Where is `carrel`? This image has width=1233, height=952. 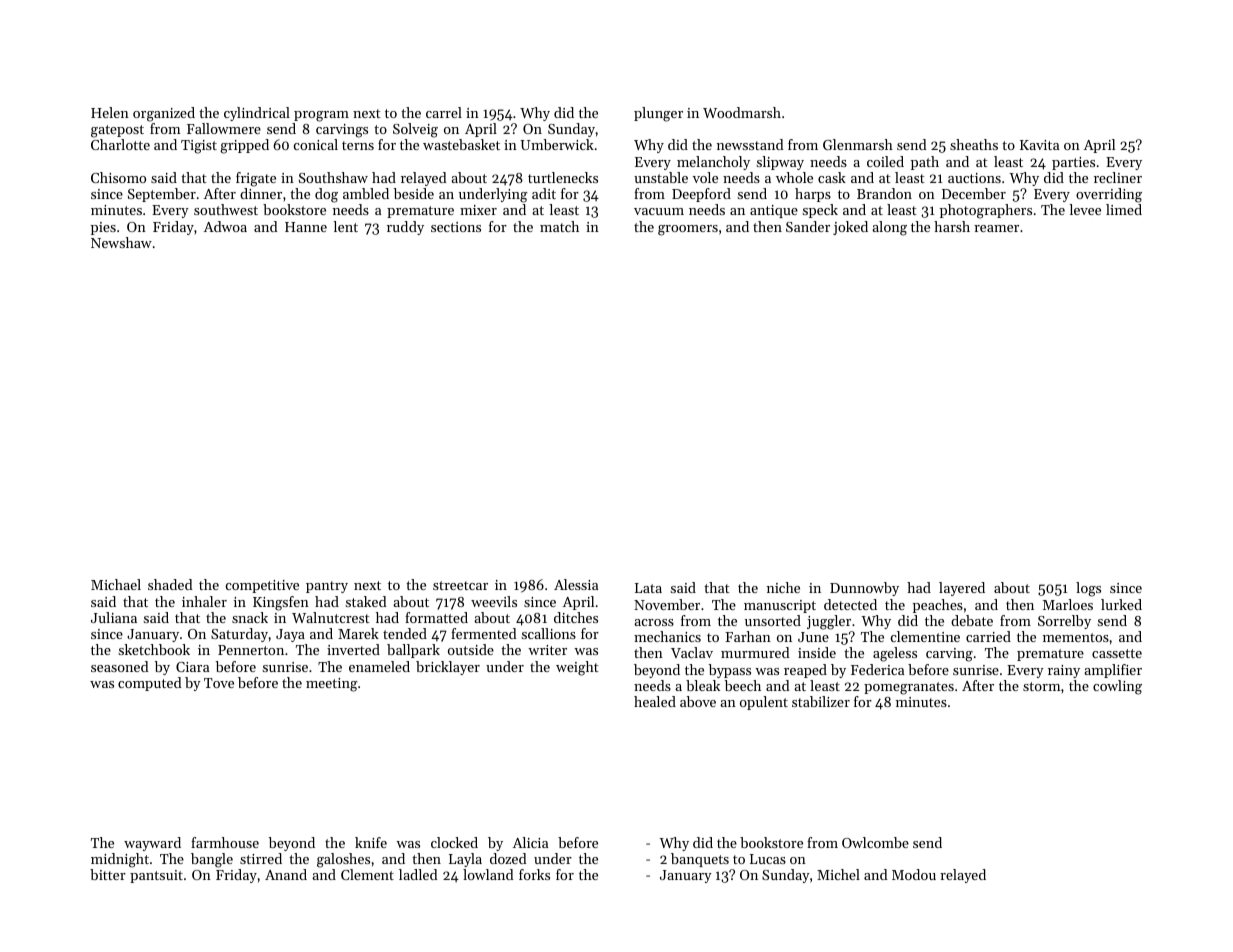 carrel is located at coordinates (444, 112).
